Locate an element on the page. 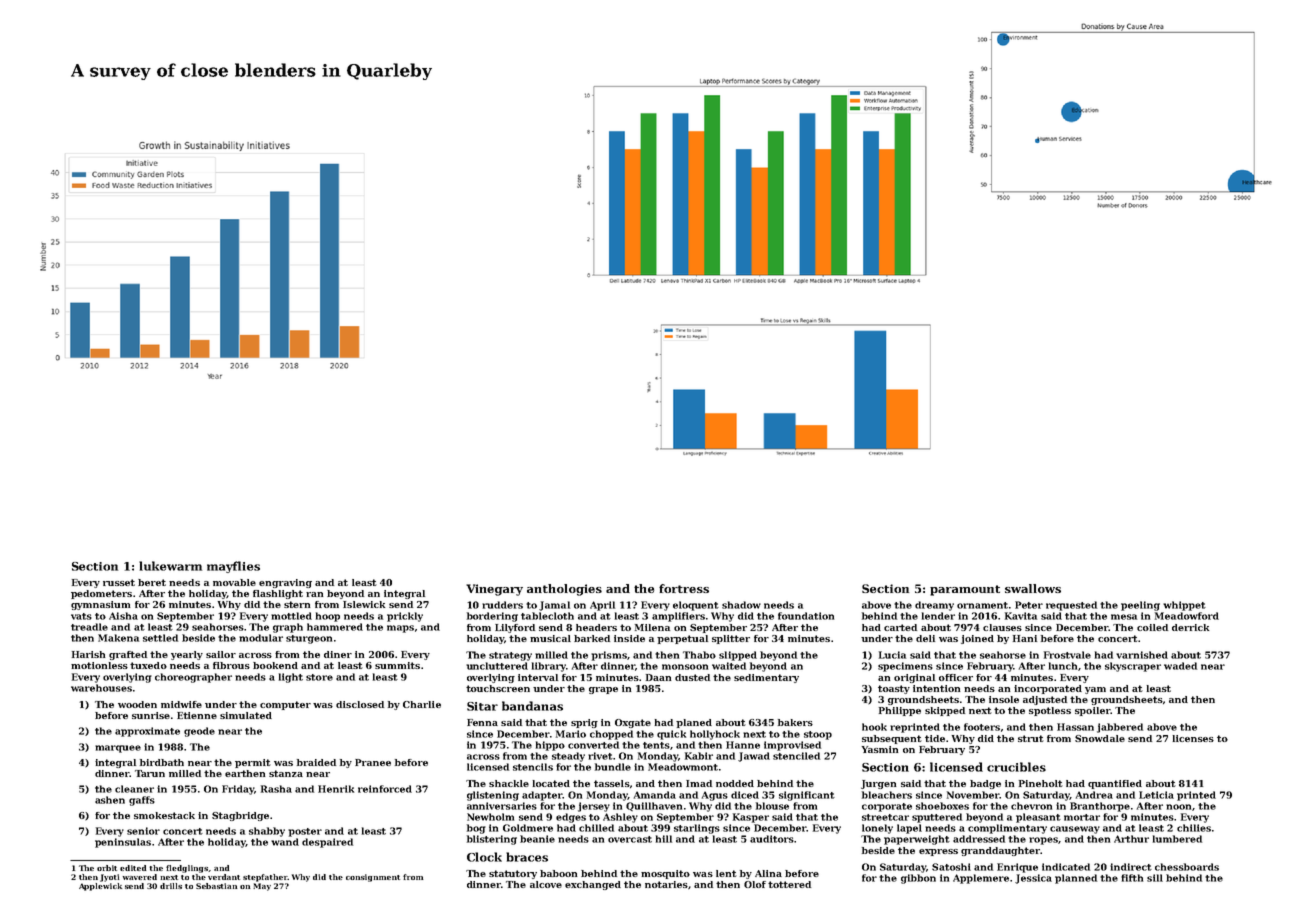  anniversaries is located at coordinates (502, 806).
